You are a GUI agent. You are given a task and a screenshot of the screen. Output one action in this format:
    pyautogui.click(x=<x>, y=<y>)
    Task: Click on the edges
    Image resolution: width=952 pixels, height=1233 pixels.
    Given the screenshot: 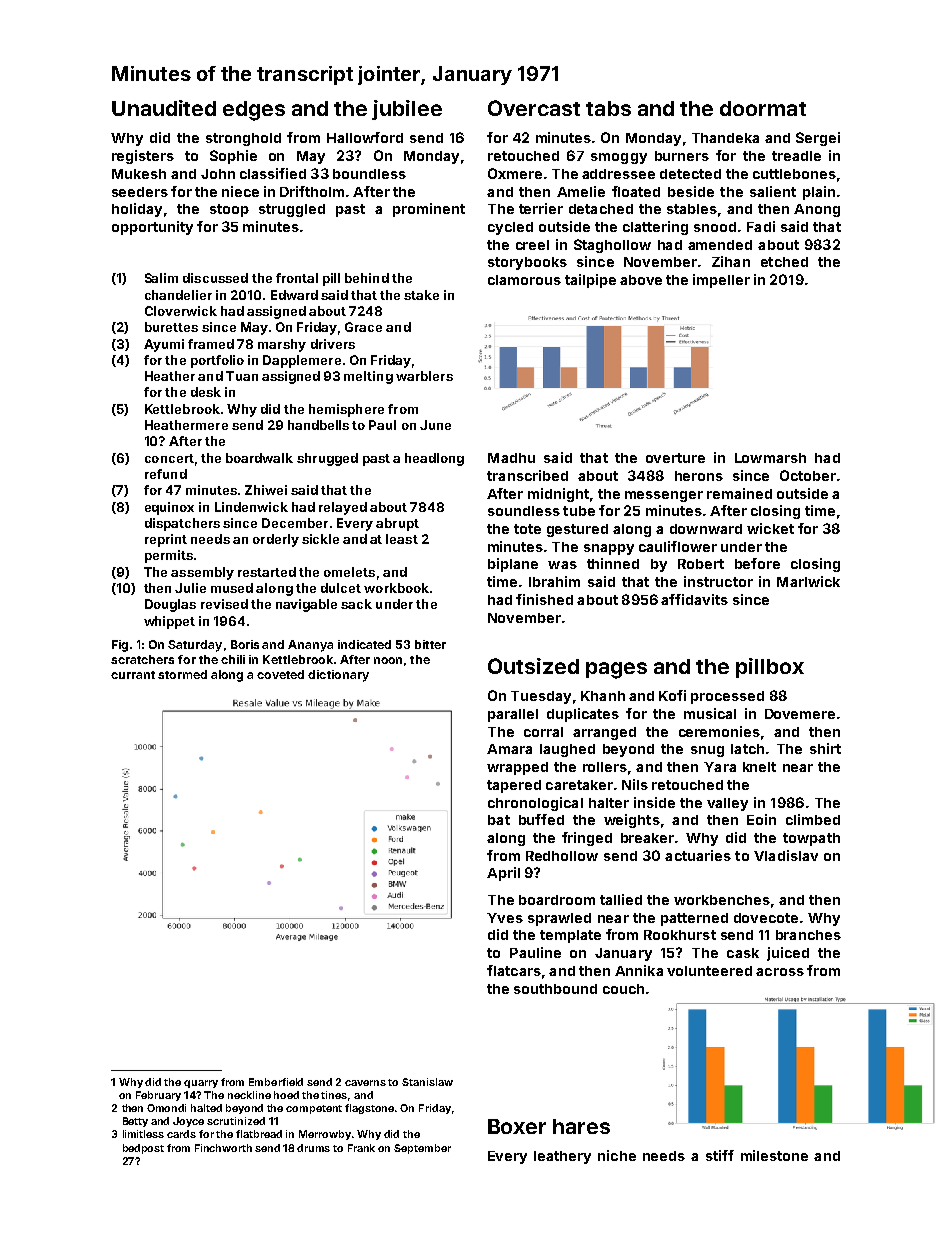 What is the action you would take?
    pyautogui.click(x=254, y=111)
